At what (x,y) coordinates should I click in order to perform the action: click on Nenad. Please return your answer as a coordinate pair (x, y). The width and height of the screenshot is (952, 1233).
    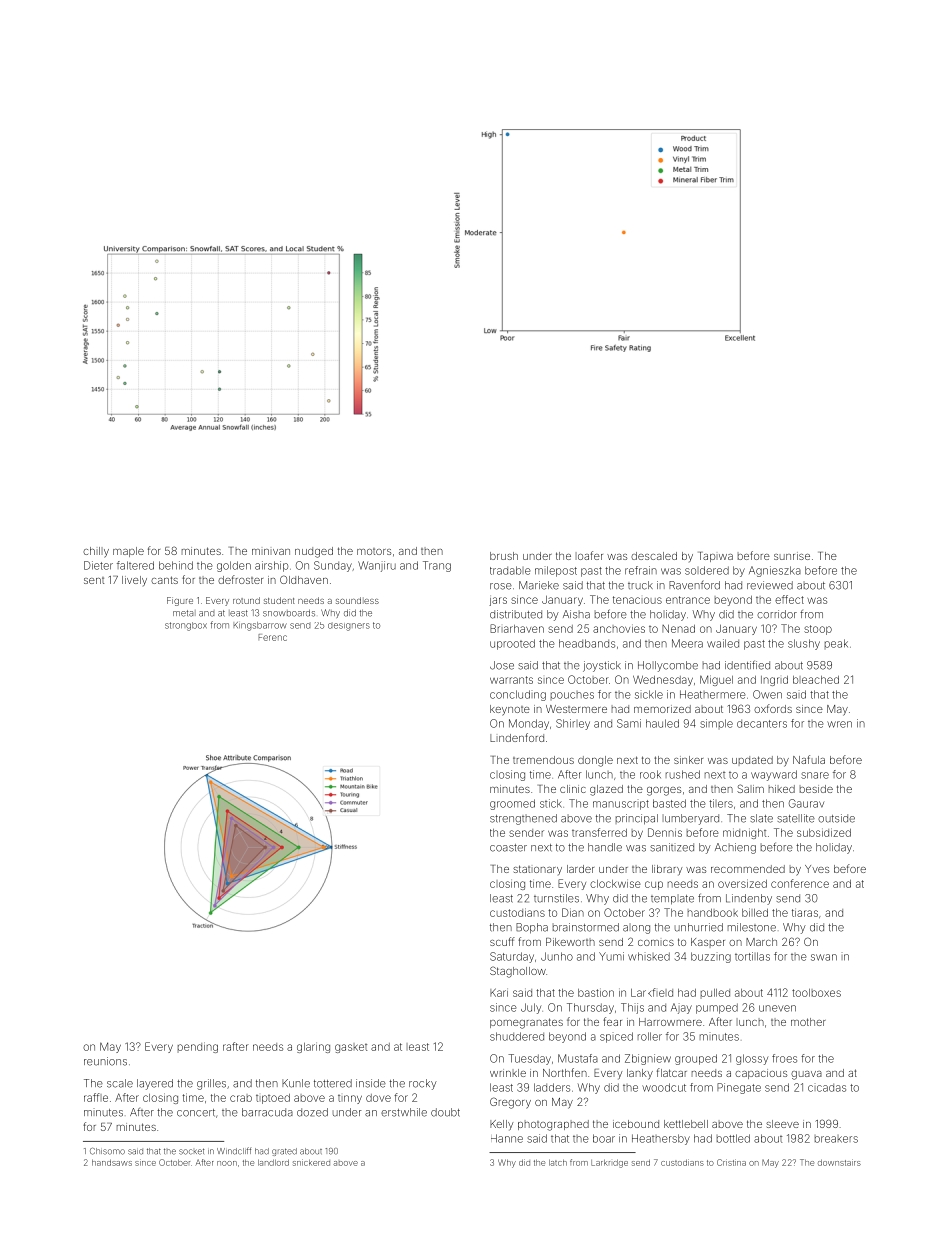
    Looking at the image, I should click on (678, 629).
